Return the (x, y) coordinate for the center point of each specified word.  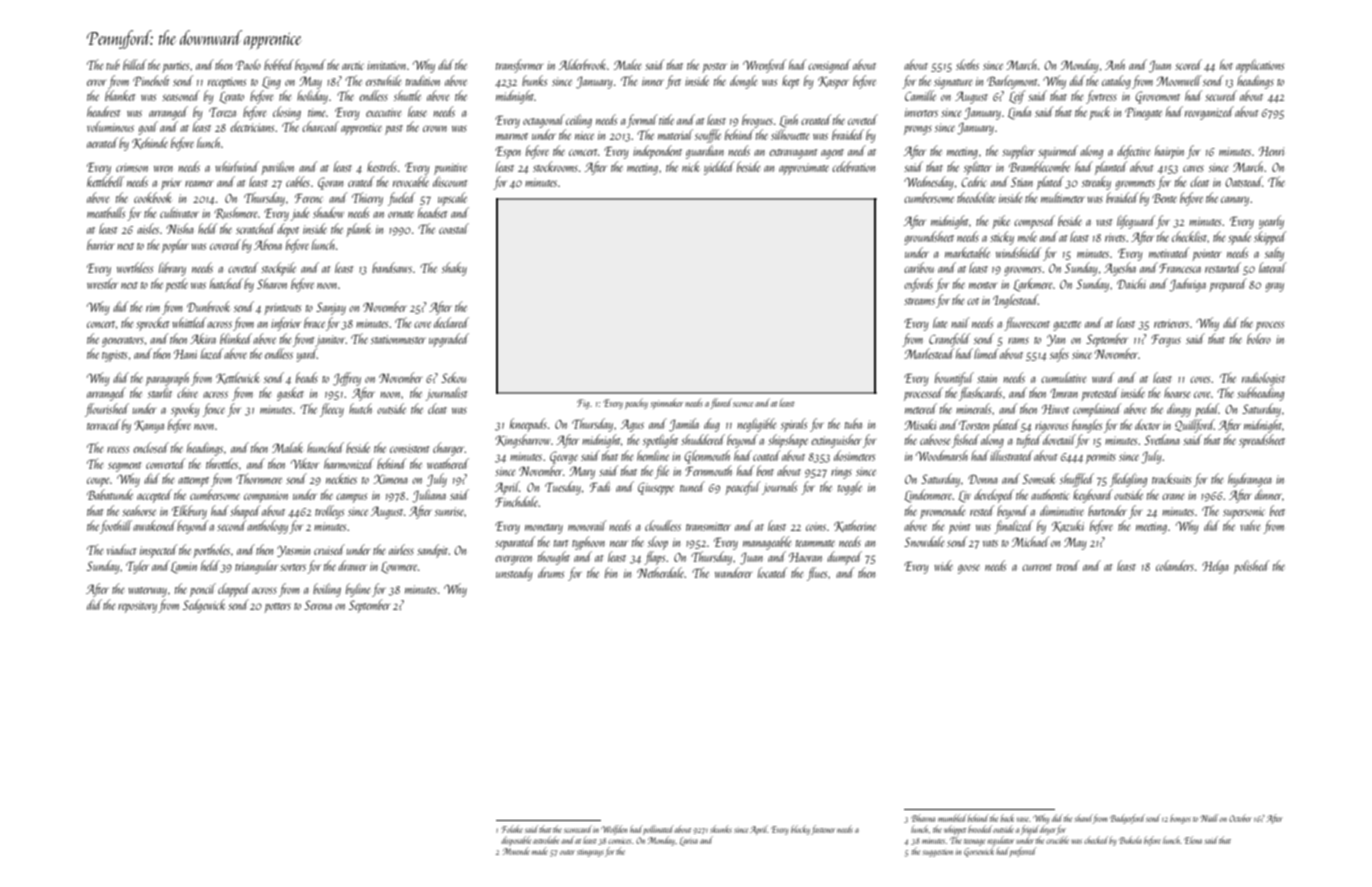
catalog (1116, 82)
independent (657, 152)
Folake (512, 829)
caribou (919, 267)
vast (1104, 222)
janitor (330, 341)
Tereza (222, 112)
